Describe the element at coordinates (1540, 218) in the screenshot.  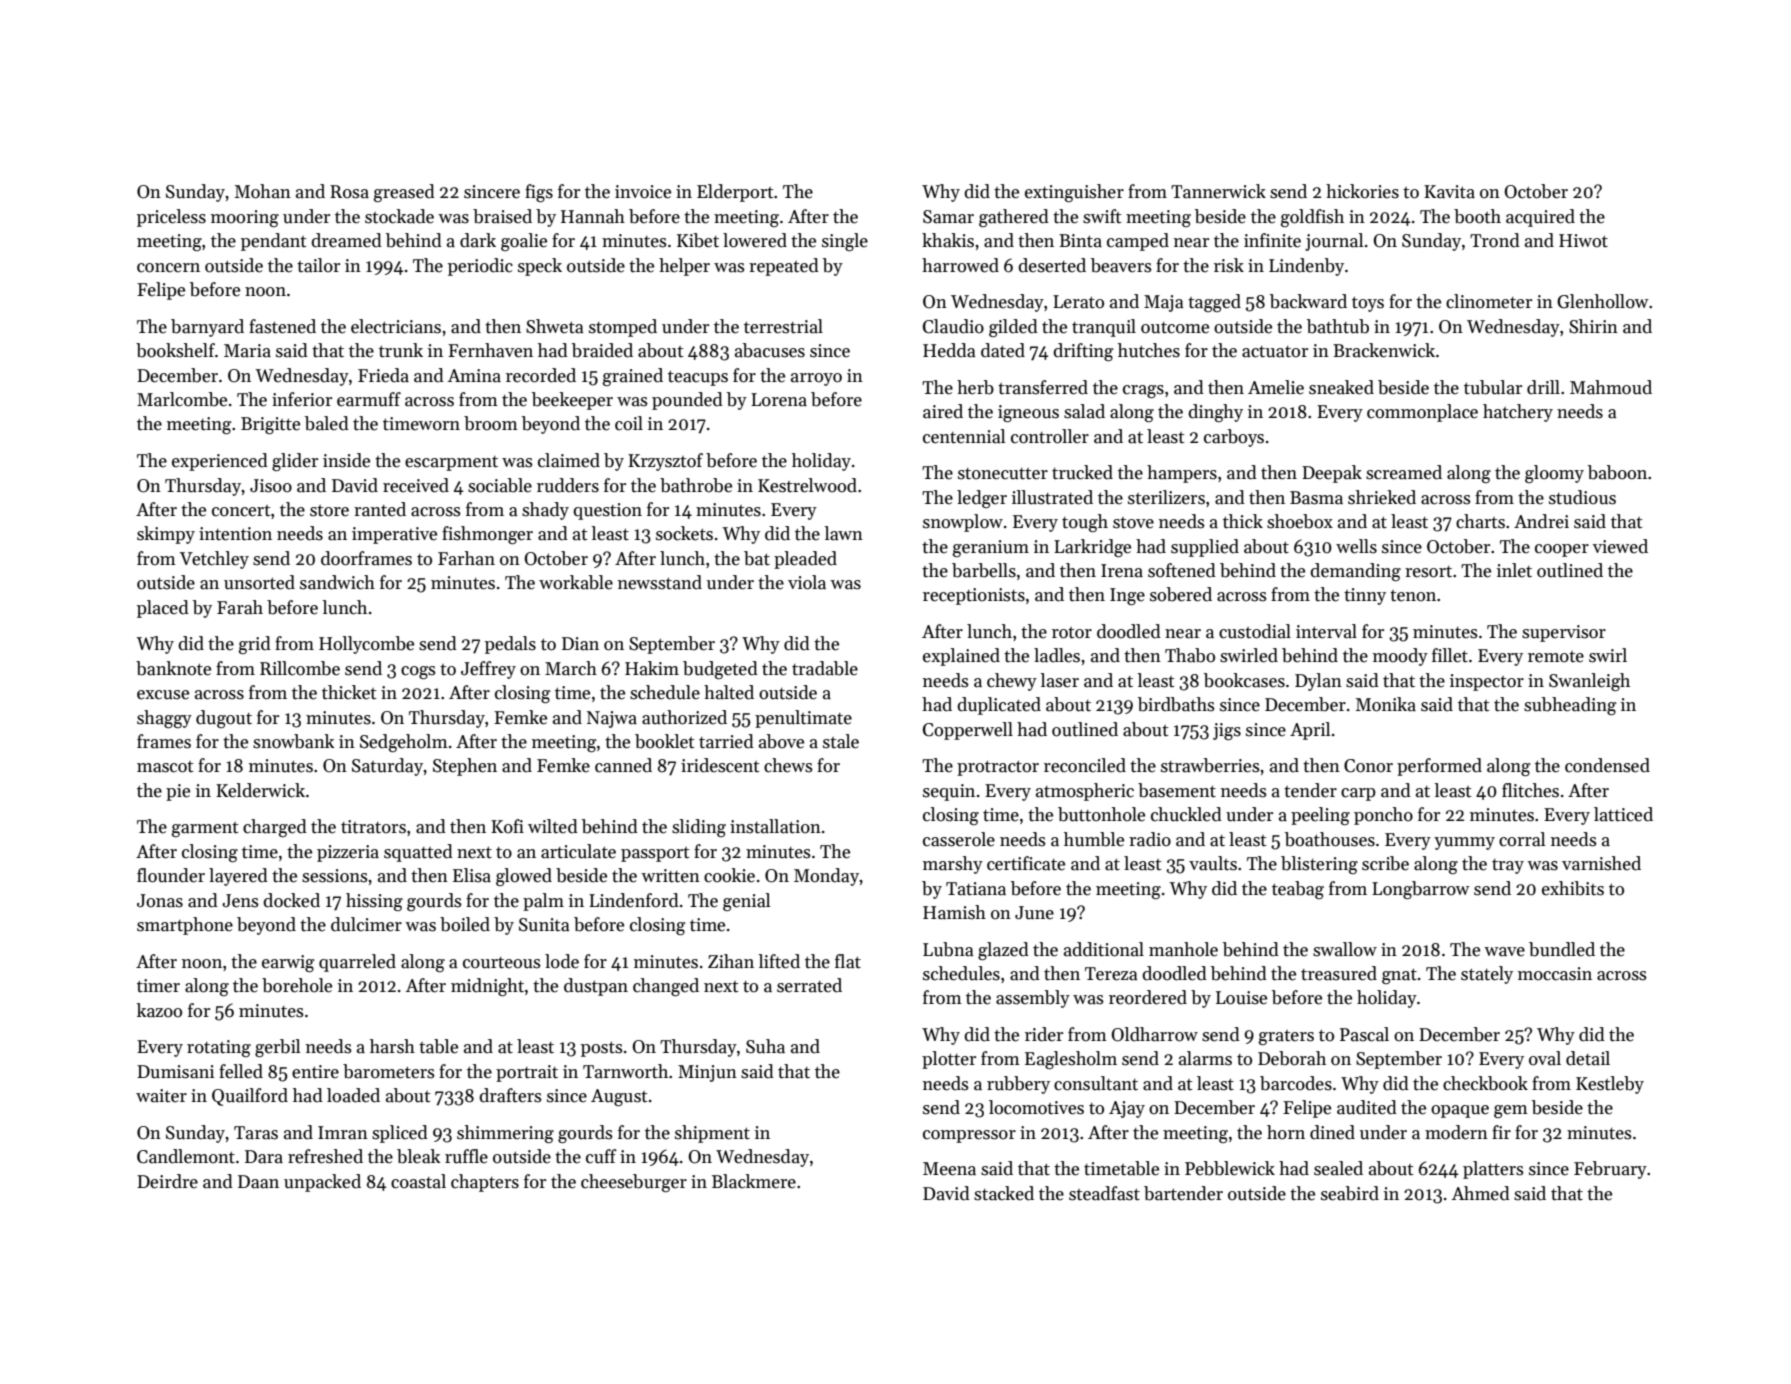
I see `acquired` at that location.
